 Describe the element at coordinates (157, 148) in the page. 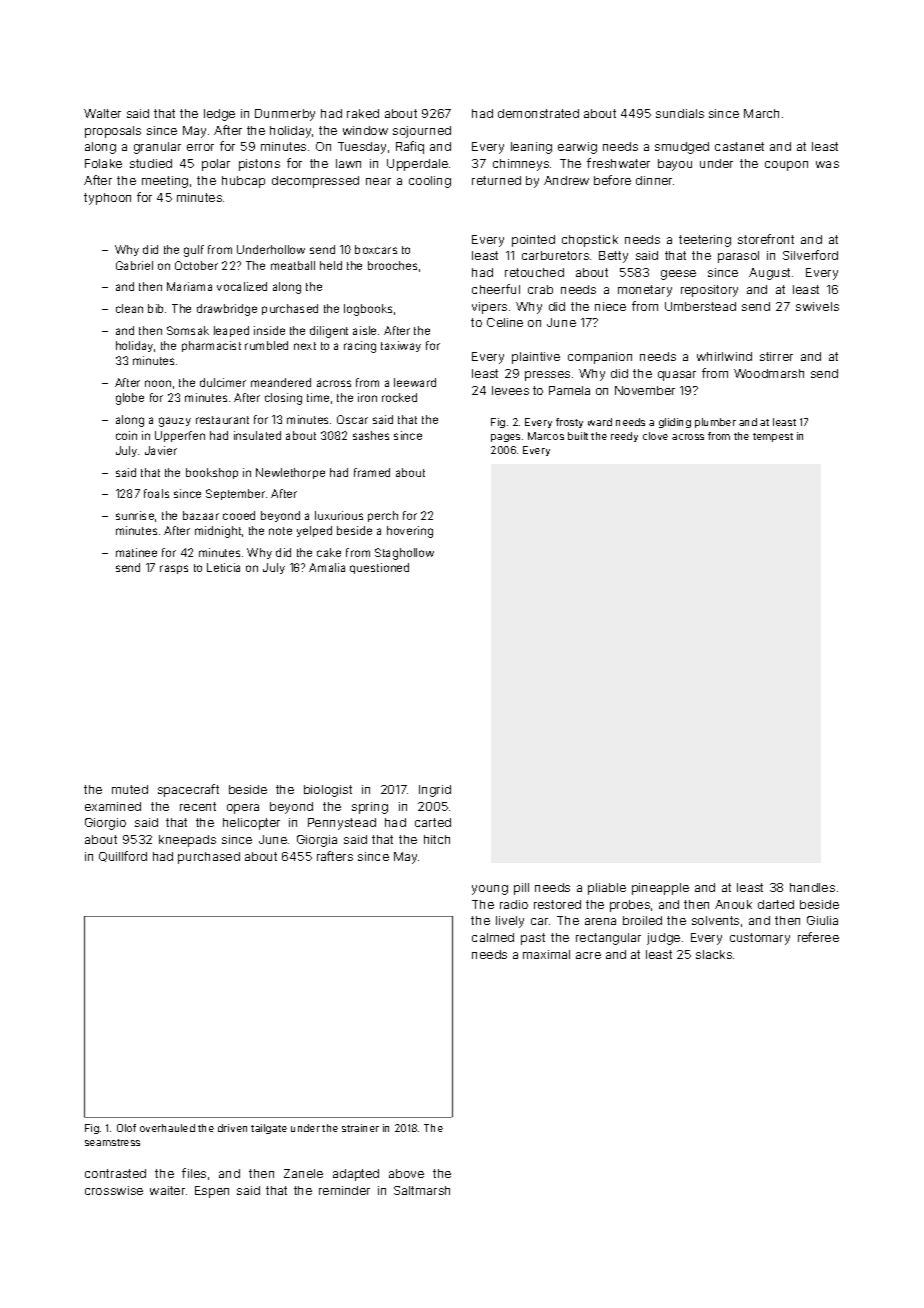

I see `granular` at that location.
